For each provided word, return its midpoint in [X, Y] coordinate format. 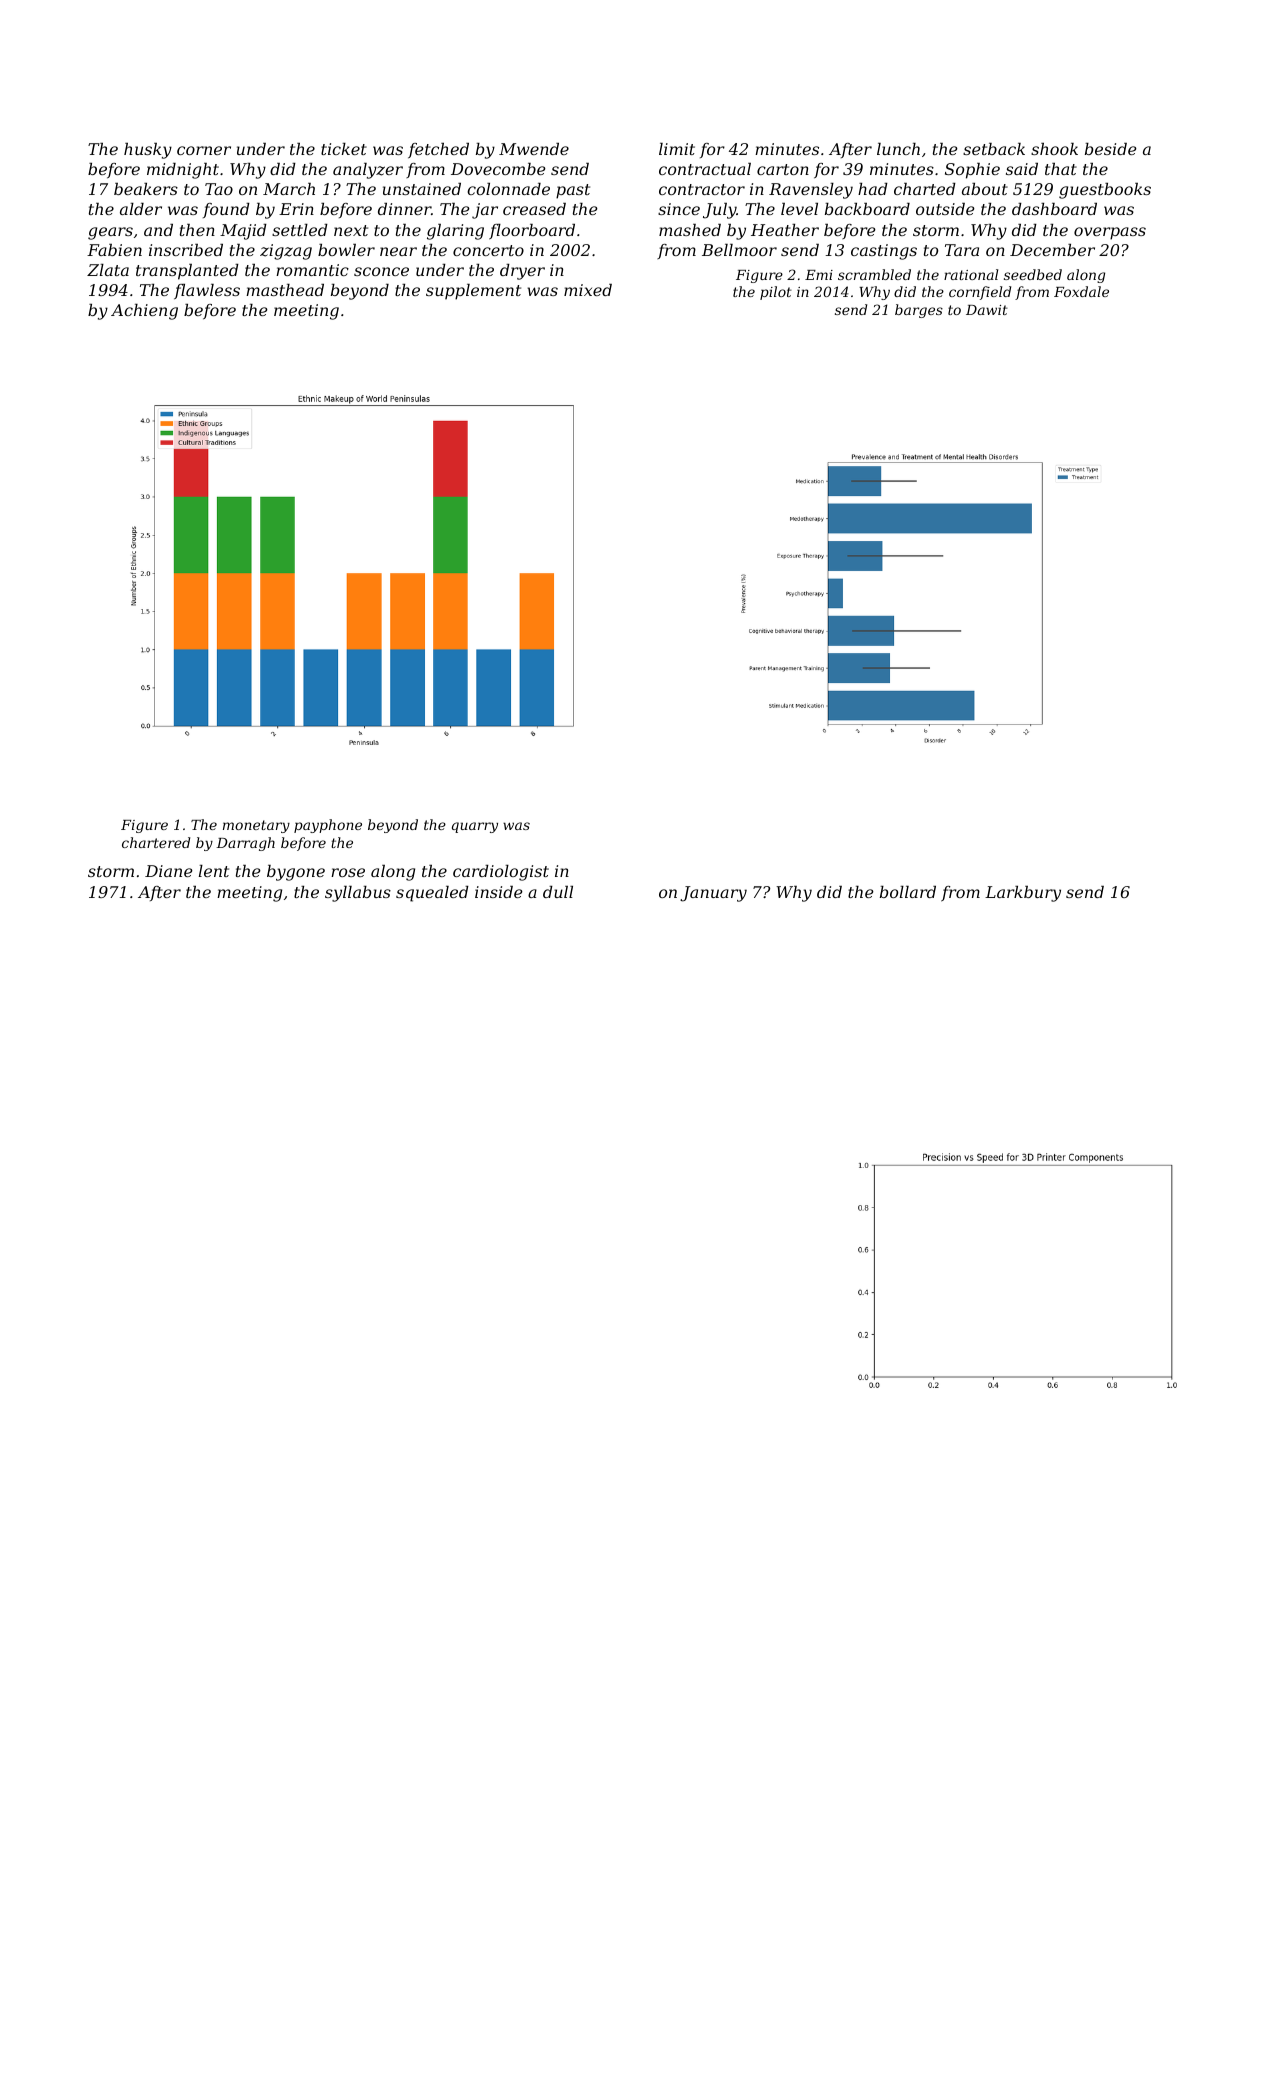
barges [919, 311]
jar [485, 211]
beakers [146, 189]
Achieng [144, 312]
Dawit [987, 310]
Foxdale [1081, 291]
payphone [328, 826]
